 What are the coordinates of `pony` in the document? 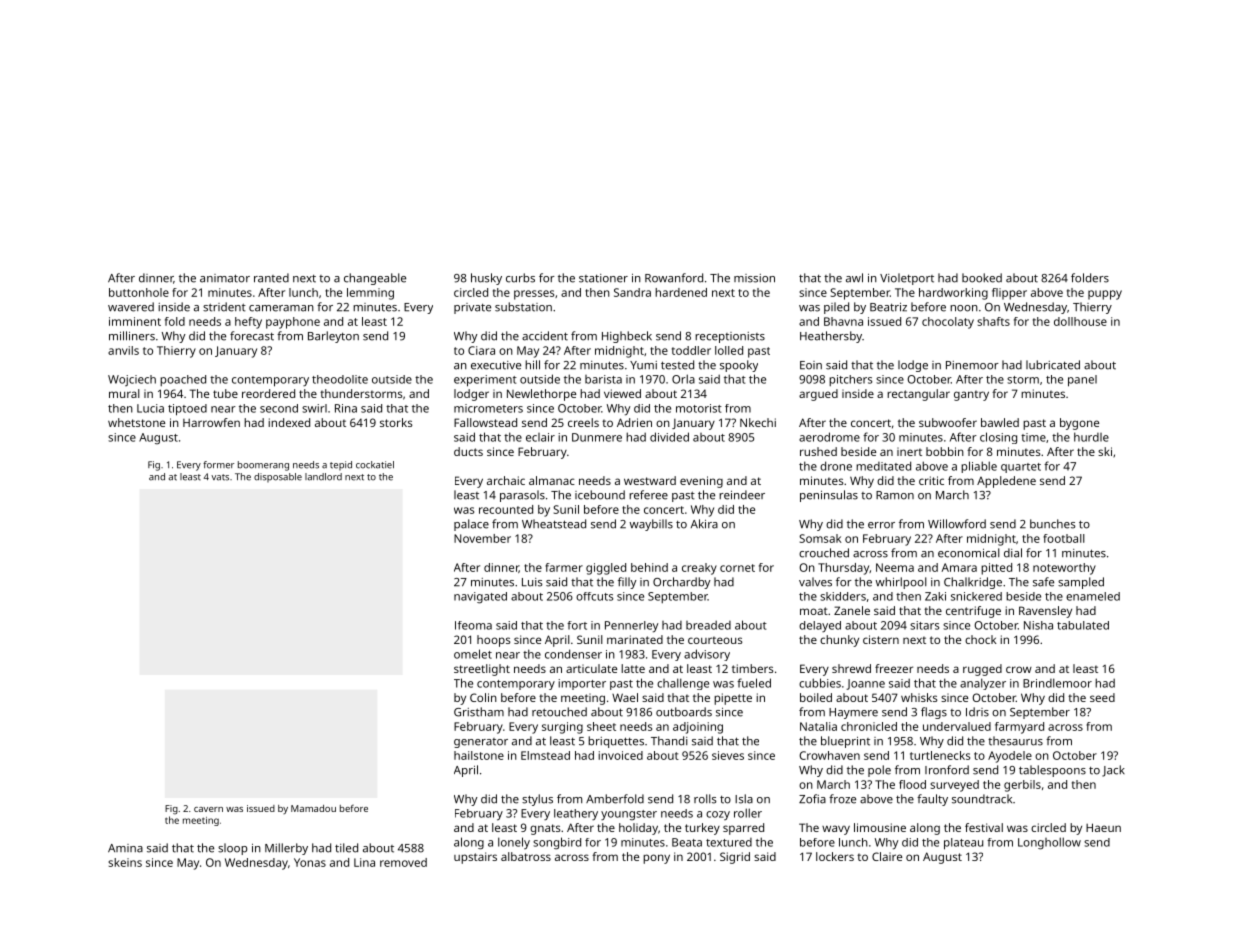 It's located at (656, 859).
